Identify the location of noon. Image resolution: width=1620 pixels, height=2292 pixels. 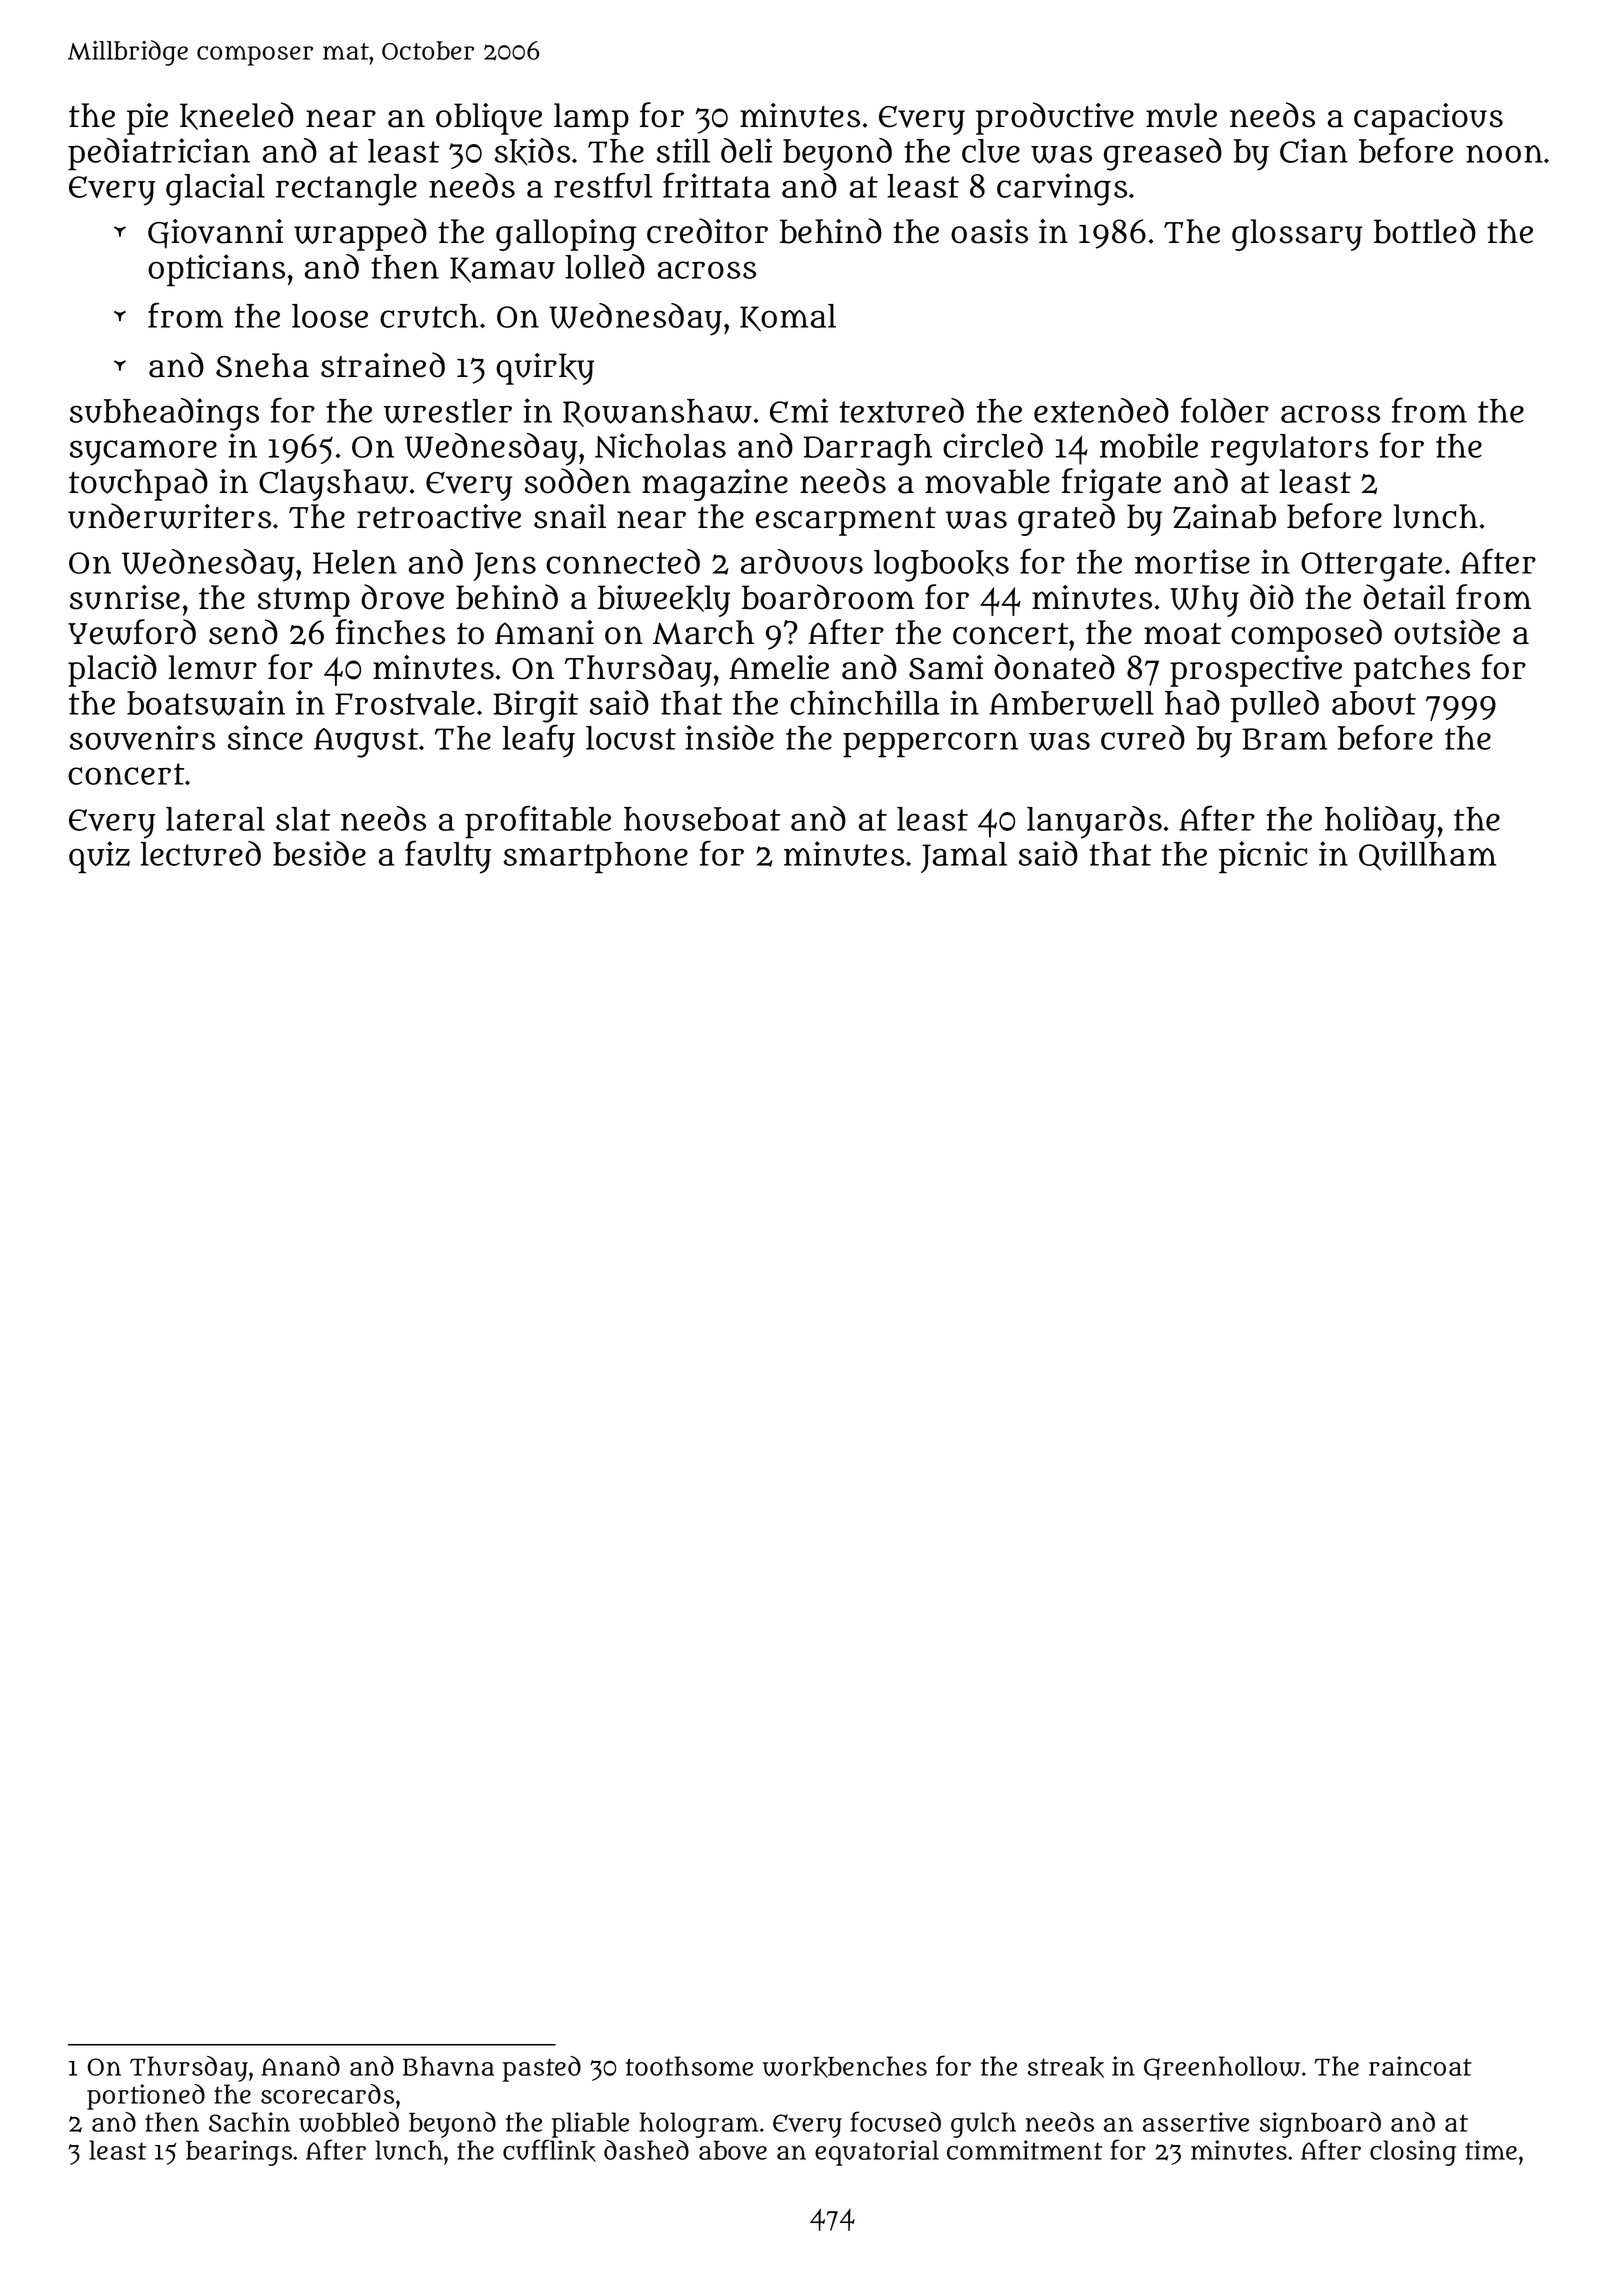
(1504, 154).
